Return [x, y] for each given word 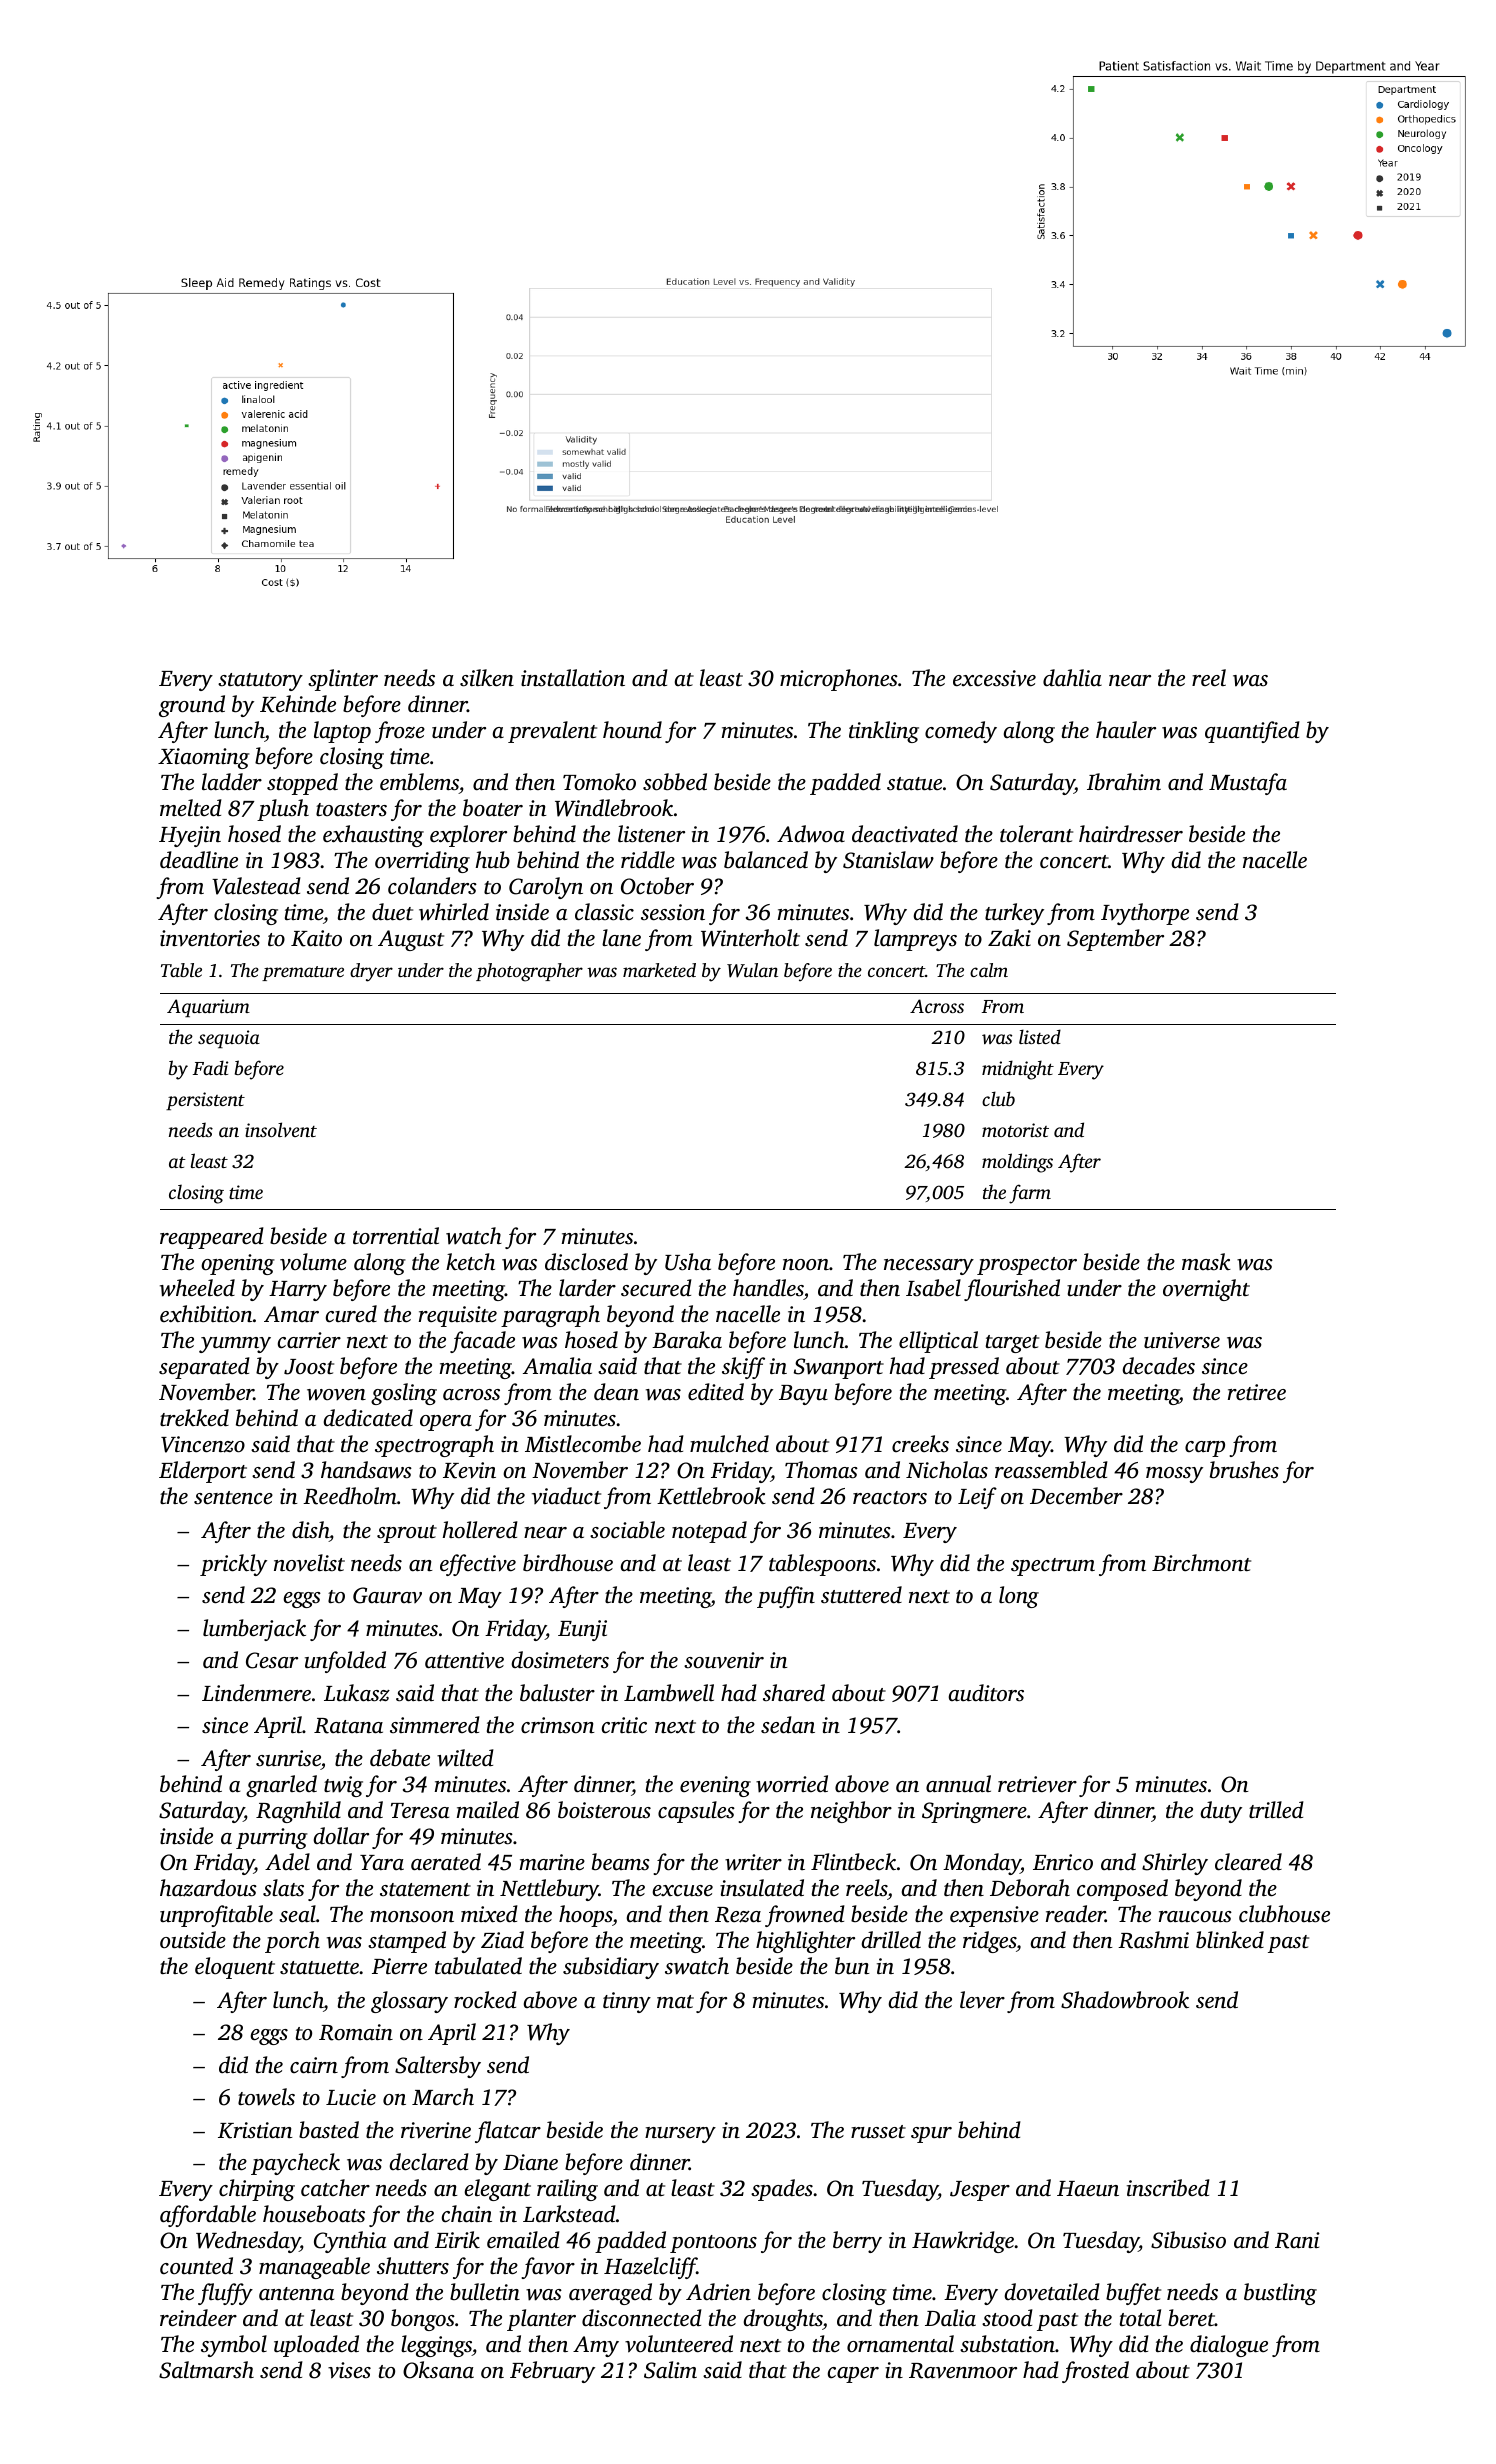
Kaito [316, 938]
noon [806, 1264]
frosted [1095, 2372]
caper [853, 2375]
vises [349, 2370]
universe [1182, 1340]
